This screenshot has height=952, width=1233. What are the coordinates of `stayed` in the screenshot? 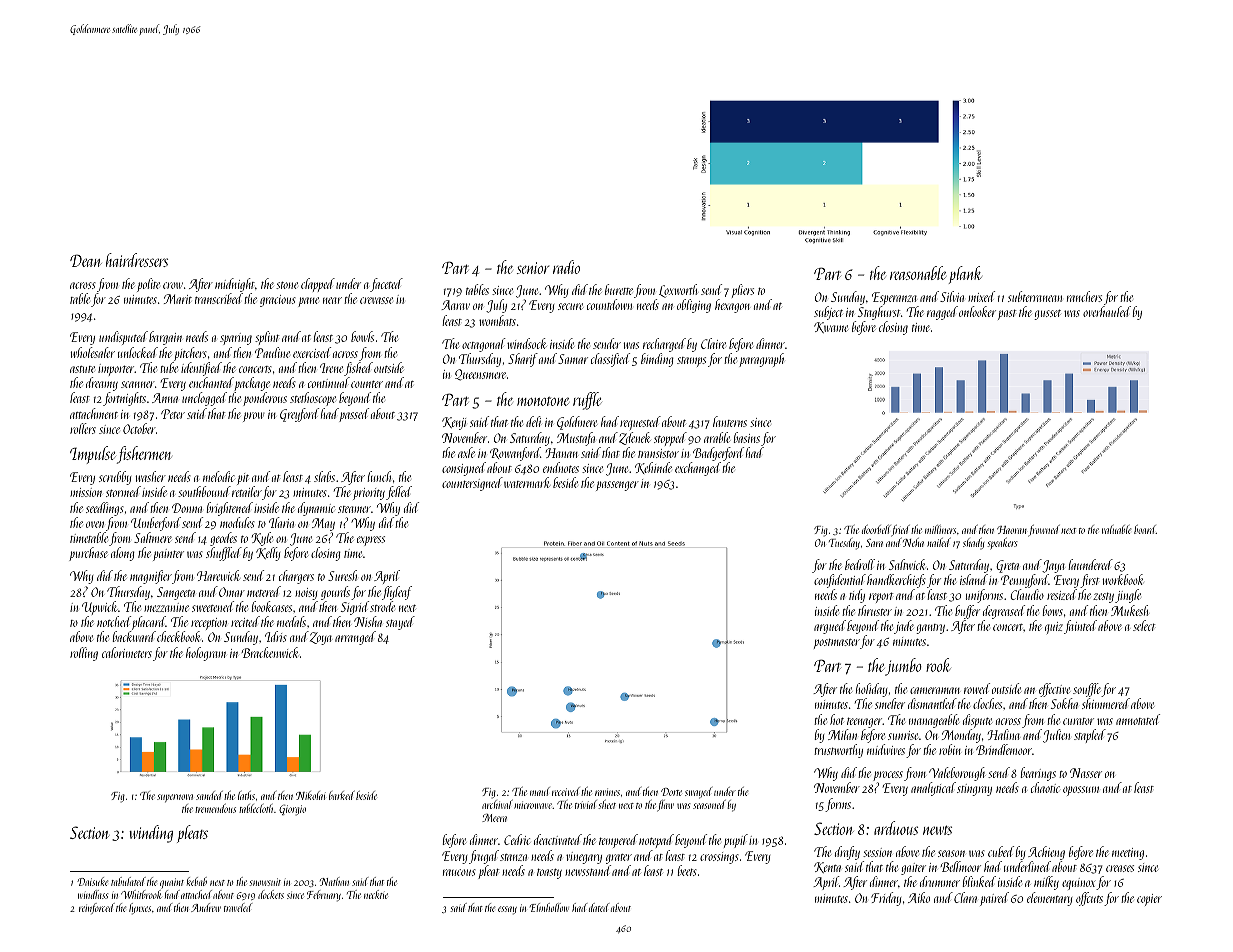 It's located at (400, 623).
